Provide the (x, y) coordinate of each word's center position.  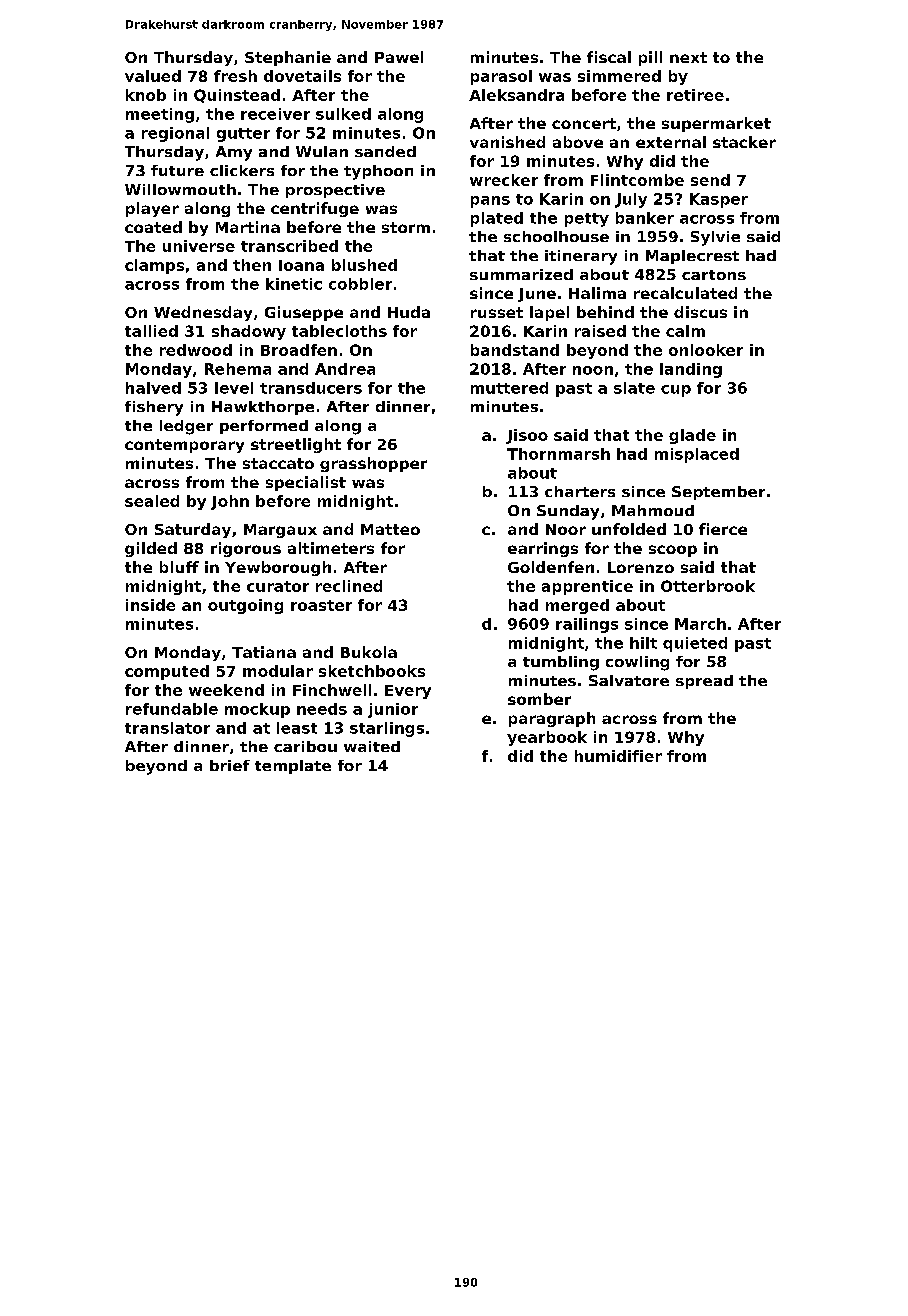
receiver (275, 114)
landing (691, 370)
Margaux (280, 531)
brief (230, 765)
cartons (714, 275)
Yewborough (278, 568)
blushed (364, 265)
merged (577, 606)
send (710, 180)
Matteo (390, 529)
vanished (507, 142)
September (718, 493)
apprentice (587, 587)
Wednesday (203, 313)
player (152, 209)
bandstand (515, 350)
